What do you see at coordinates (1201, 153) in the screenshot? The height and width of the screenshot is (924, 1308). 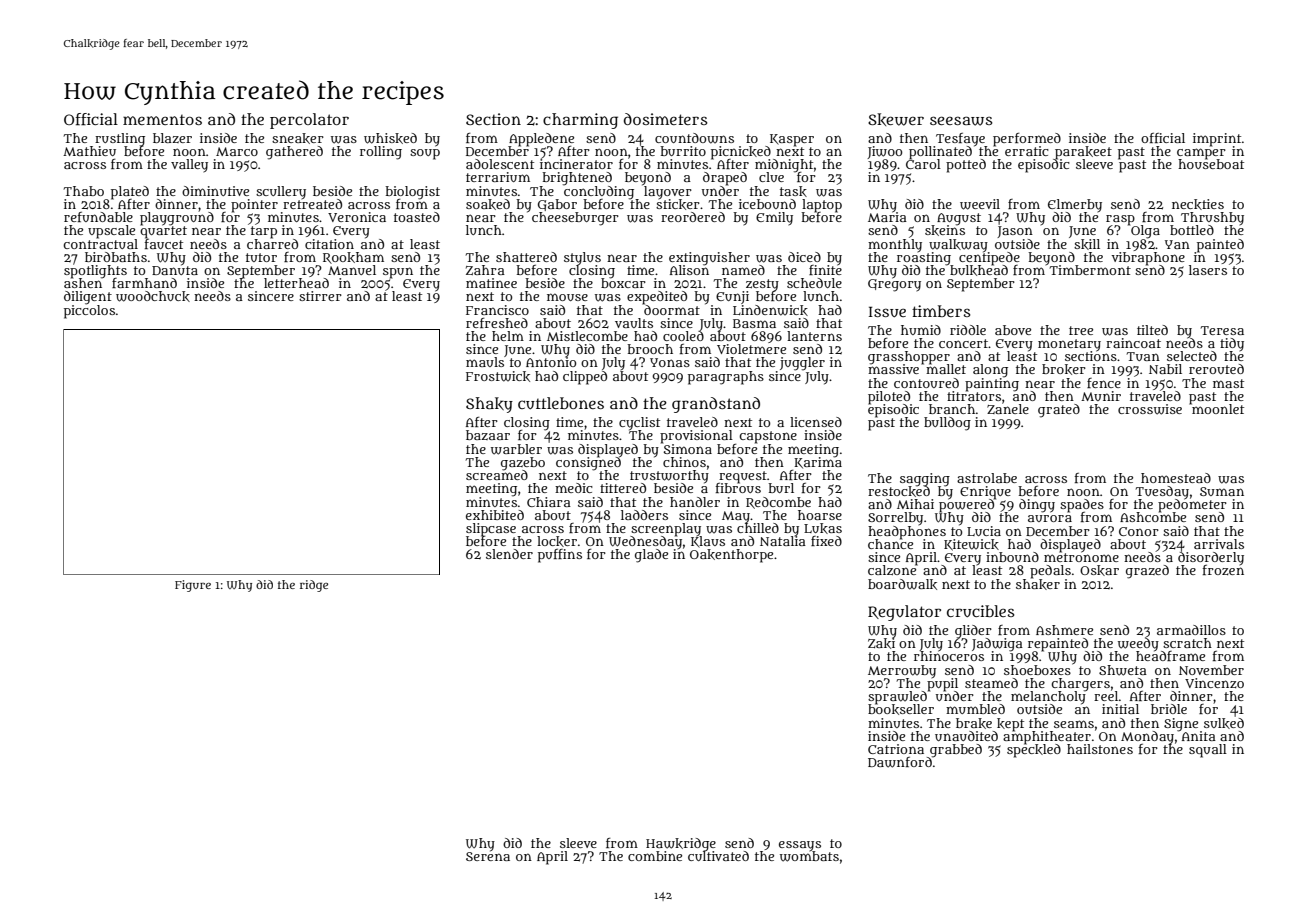 I see `camper` at bounding box center [1201, 153].
